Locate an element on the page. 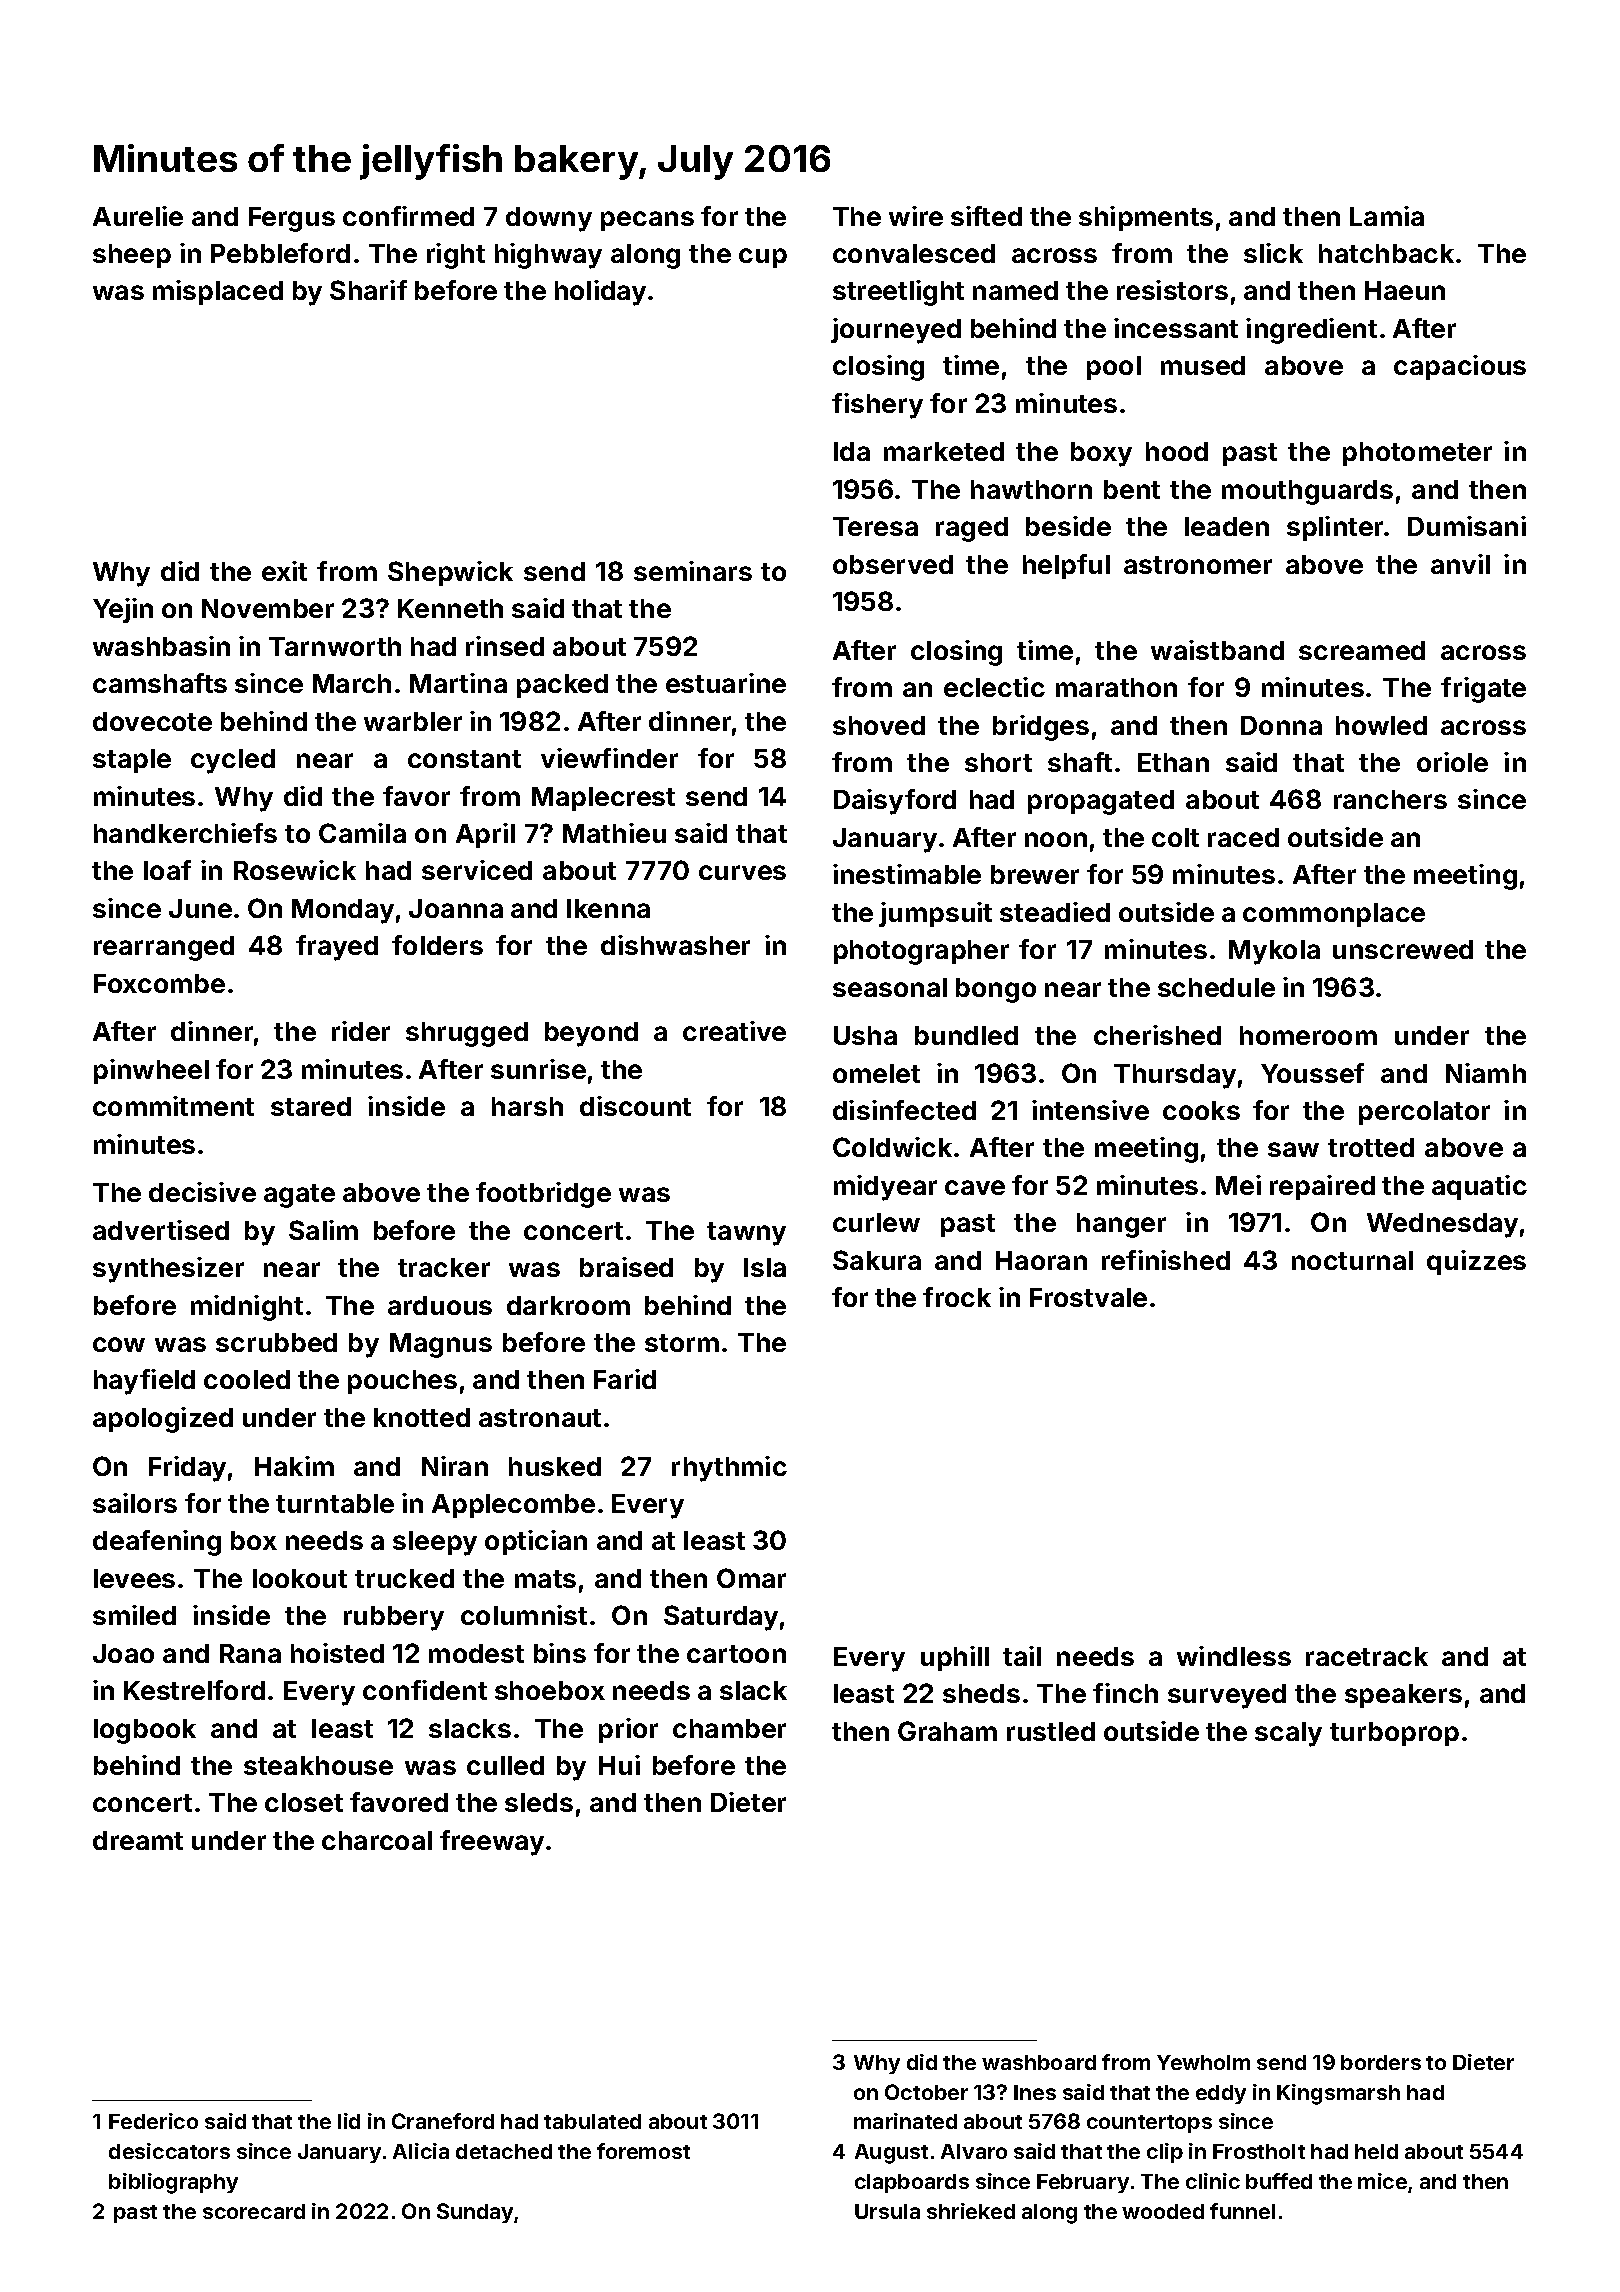 Image resolution: width=1620 pixels, height=2292 pixels. dreamt is located at coordinates (138, 1840).
